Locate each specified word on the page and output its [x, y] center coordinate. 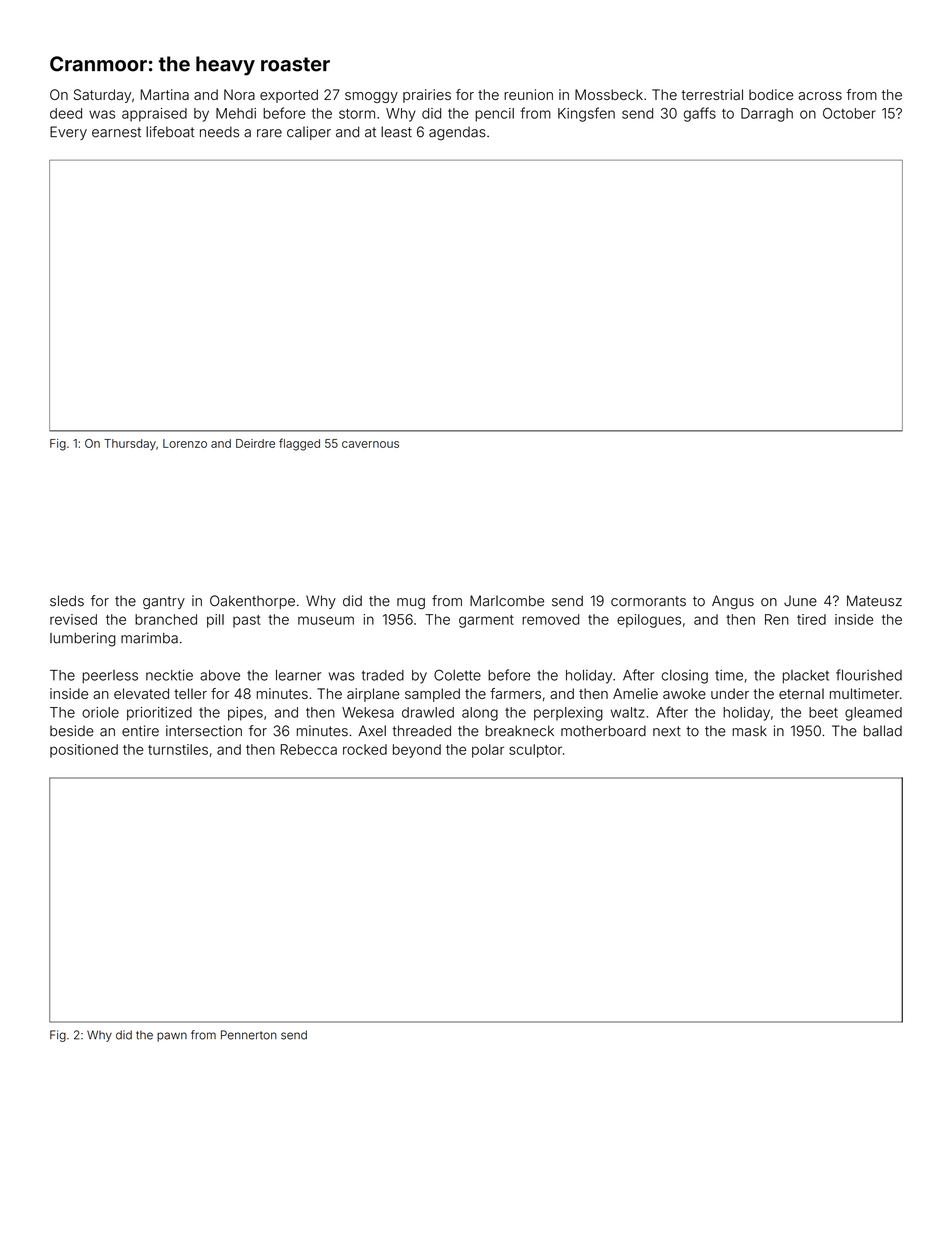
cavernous [370, 444]
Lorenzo [185, 443]
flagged [299, 444]
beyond [417, 751]
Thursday [130, 444]
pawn [172, 1037]
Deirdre [255, 443]
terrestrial [712, 94]
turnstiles [178, 749]
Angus [733, 602]
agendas [457, 134]
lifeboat [170, 132]
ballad [883, 731]
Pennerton [249, 1035]
